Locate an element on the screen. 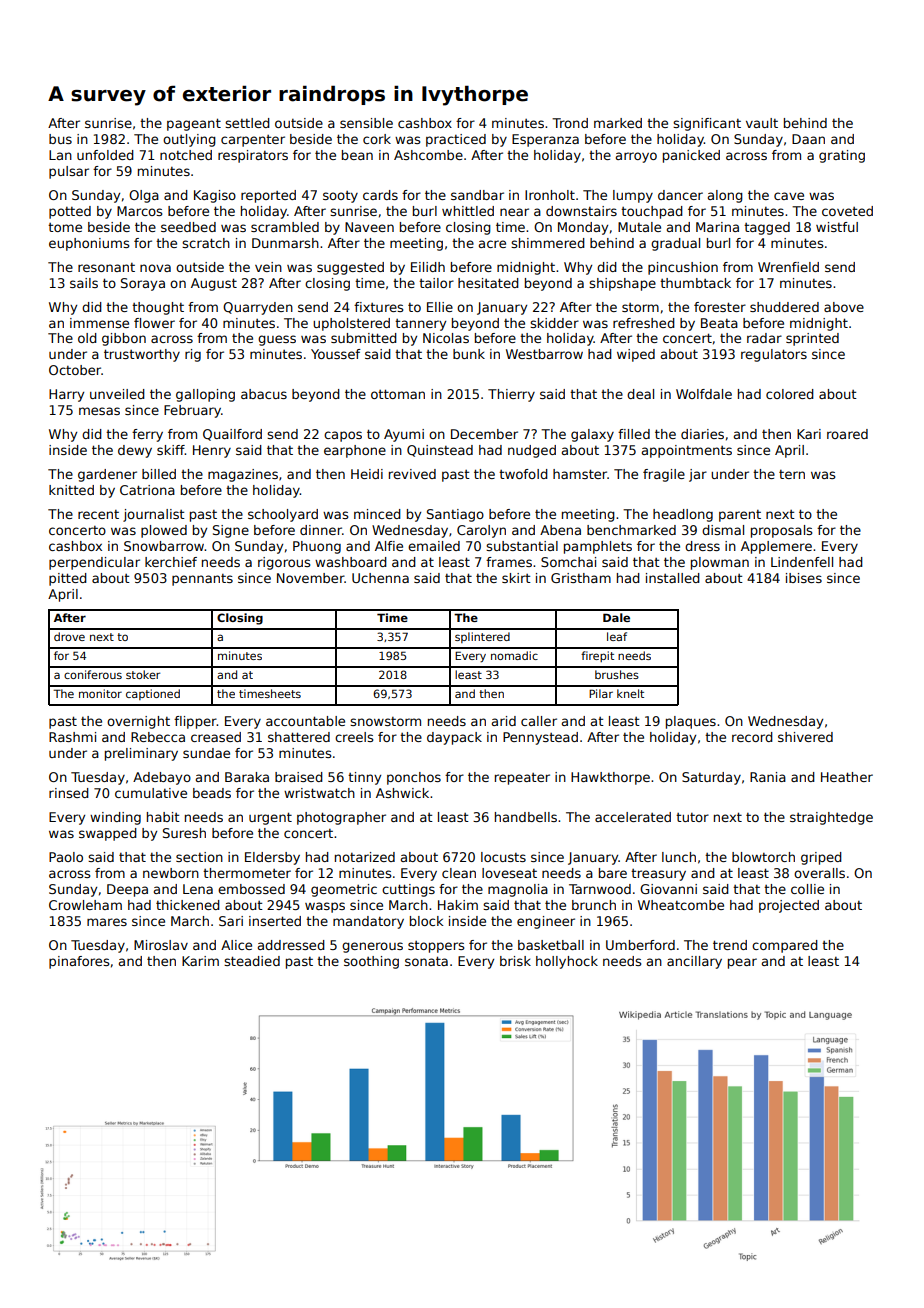 The width and height of the screenshot is (924, 1308). thought is located at coordinates (158, 308).
